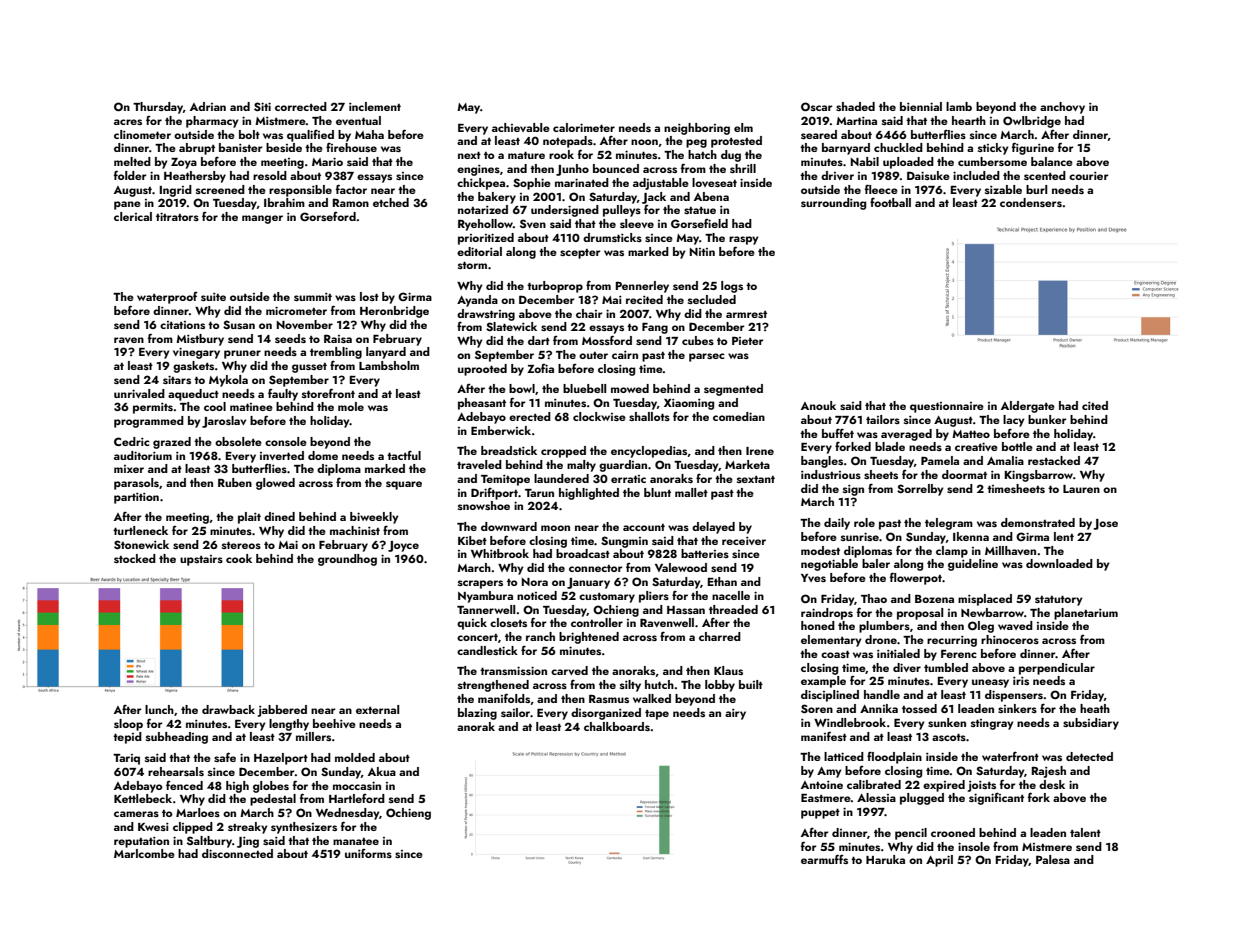  I want to click on Aldergate, so click(1028, 407).
